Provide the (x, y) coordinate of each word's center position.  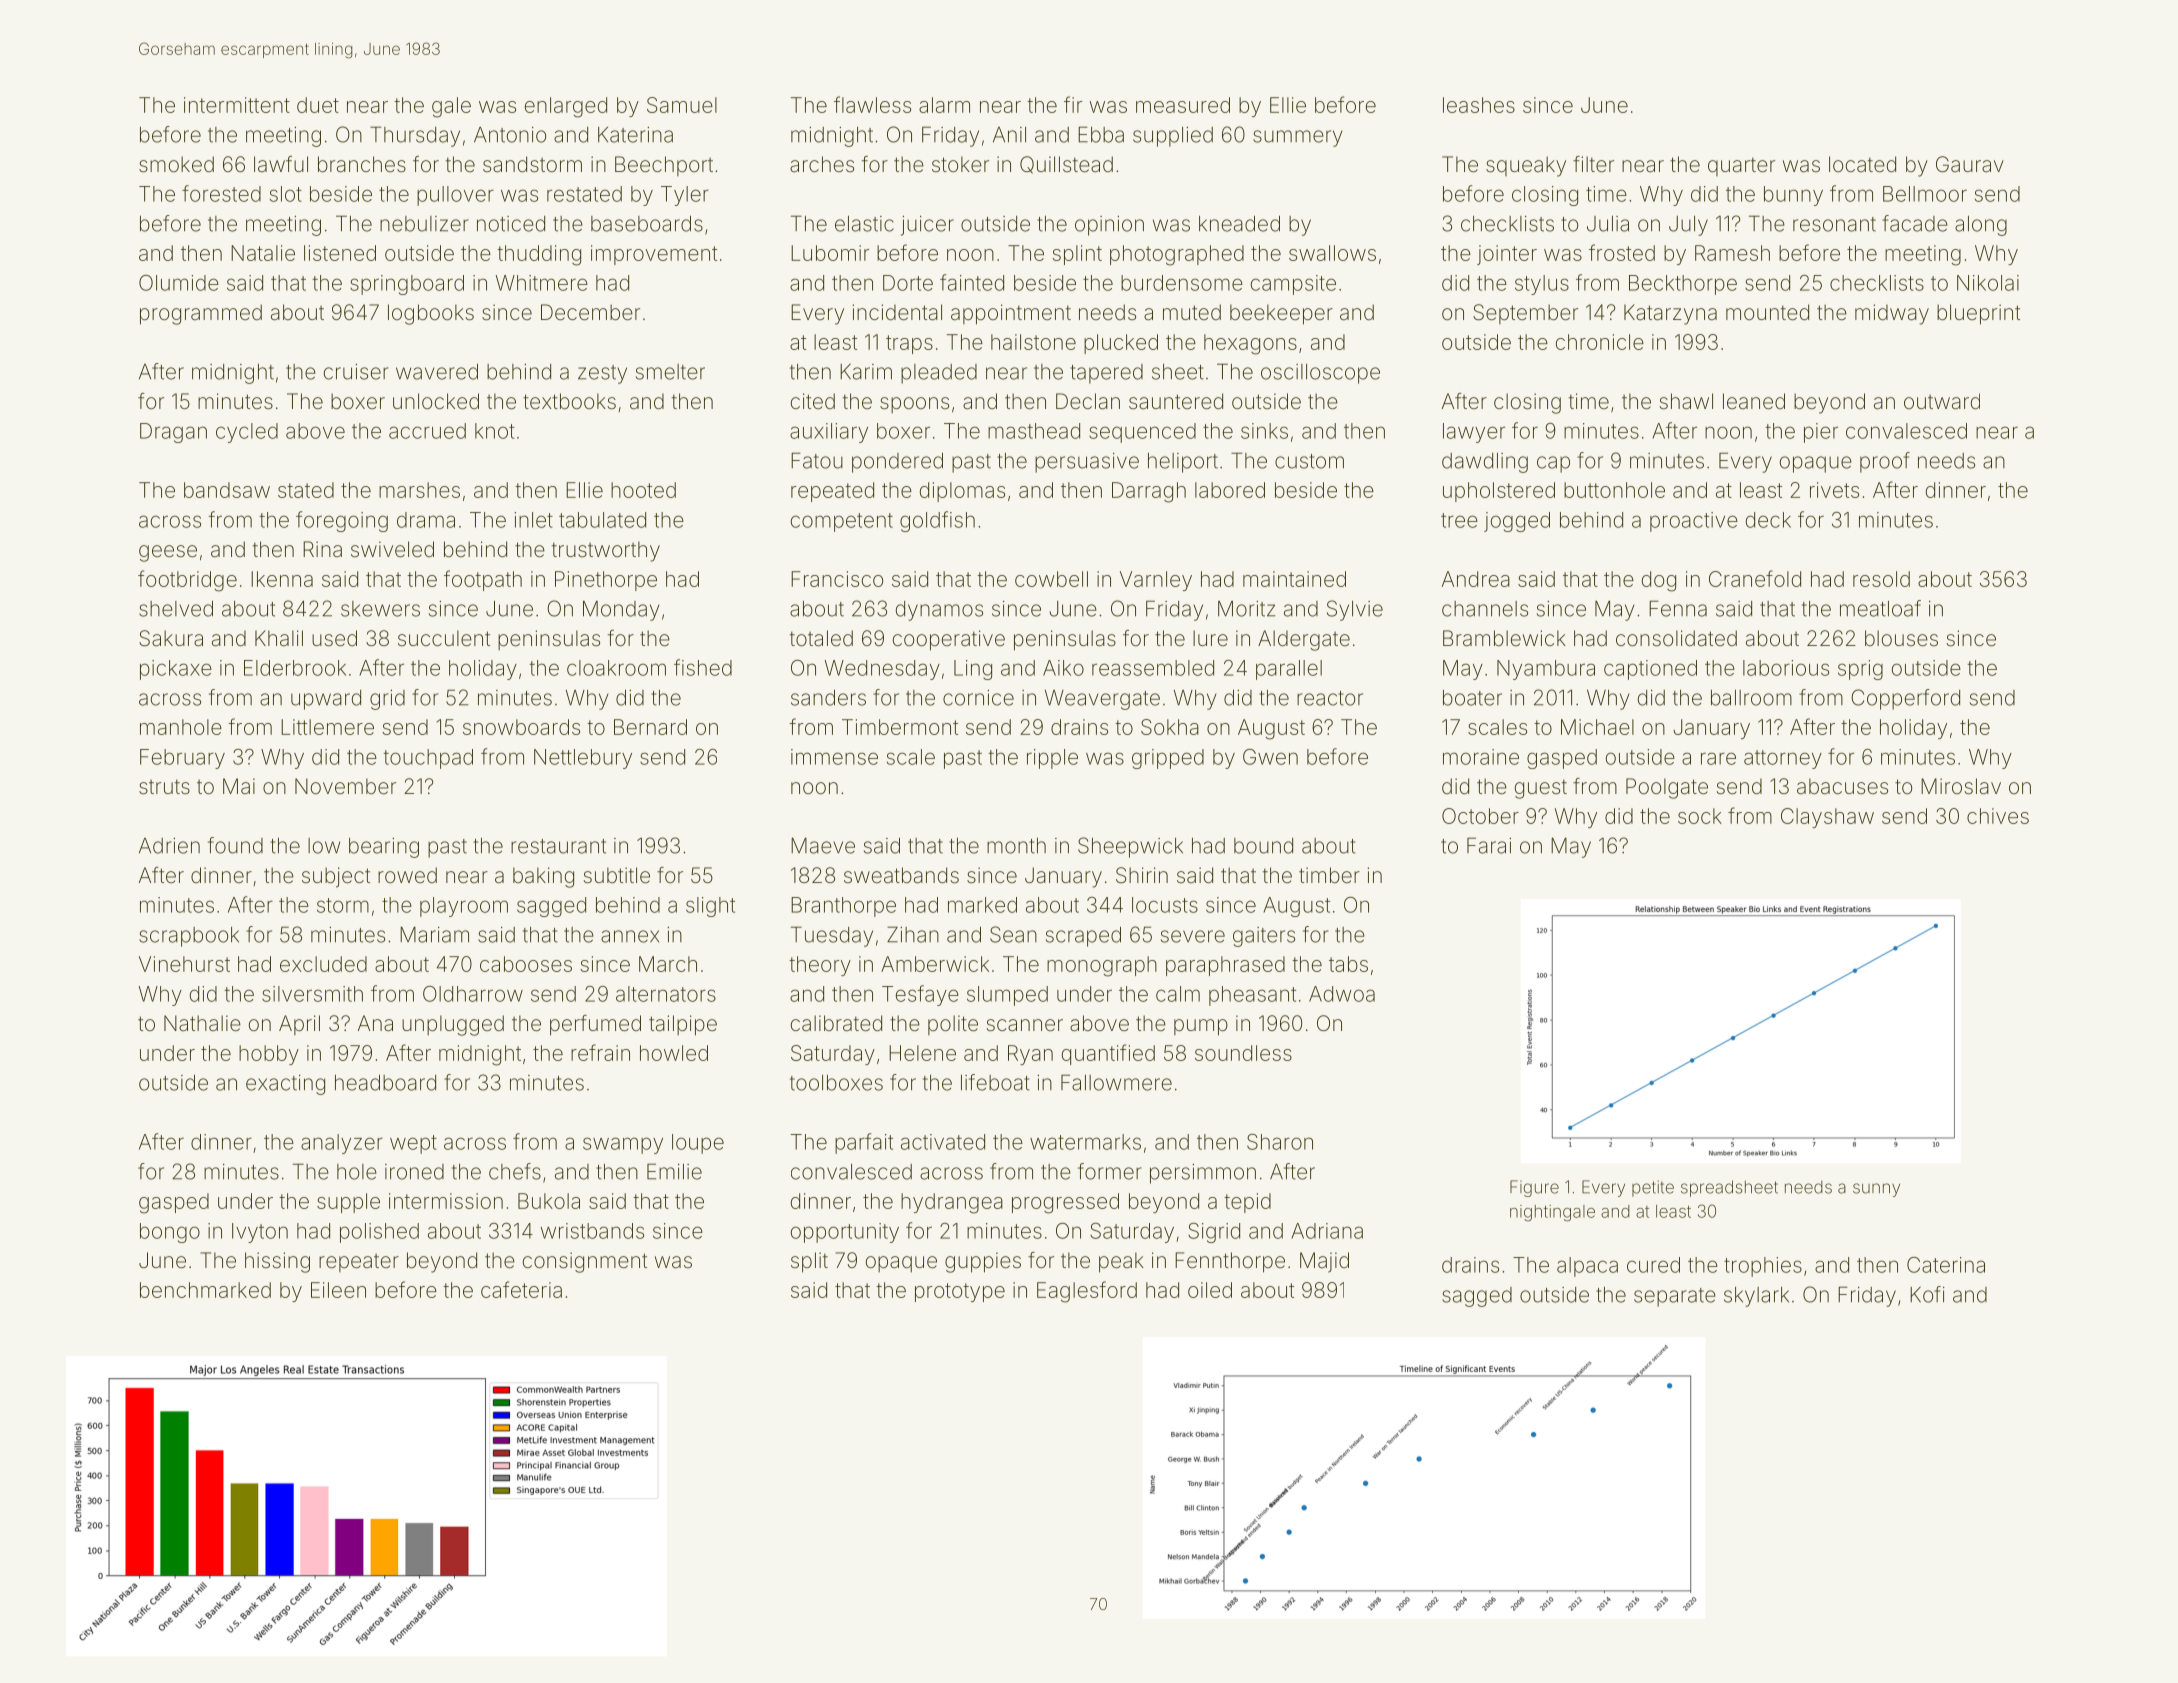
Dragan (173, 433)
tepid (1247, 1203)
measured (1183, 105)
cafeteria (521, 1289)
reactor (1330, 698)
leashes (1479, 105)
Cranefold (1755, 578)
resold (1881, 579)
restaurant (558, 846)
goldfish (937, 521)
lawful (281, 164)
